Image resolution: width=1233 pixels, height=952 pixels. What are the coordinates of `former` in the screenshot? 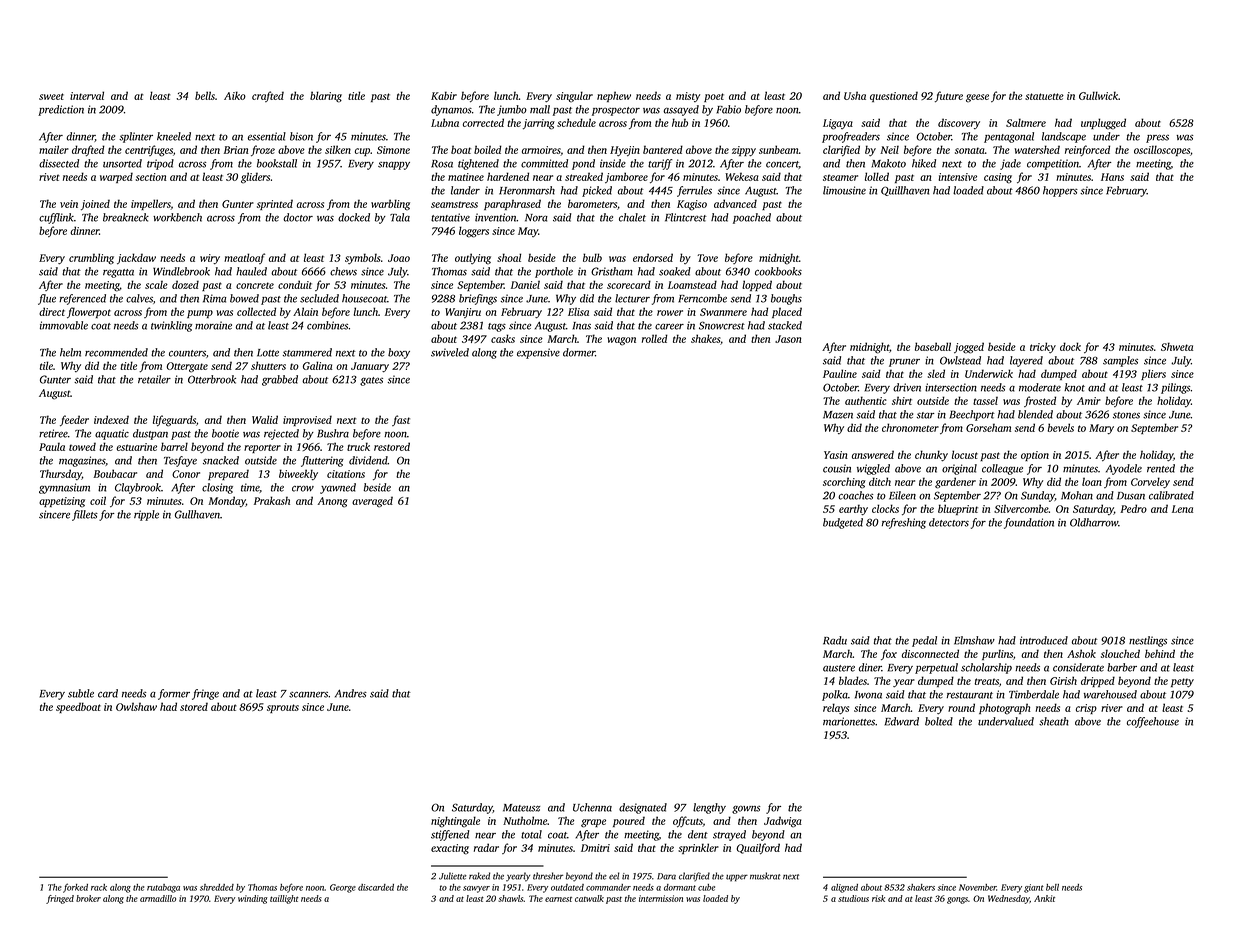 It's located at (174, 694).
